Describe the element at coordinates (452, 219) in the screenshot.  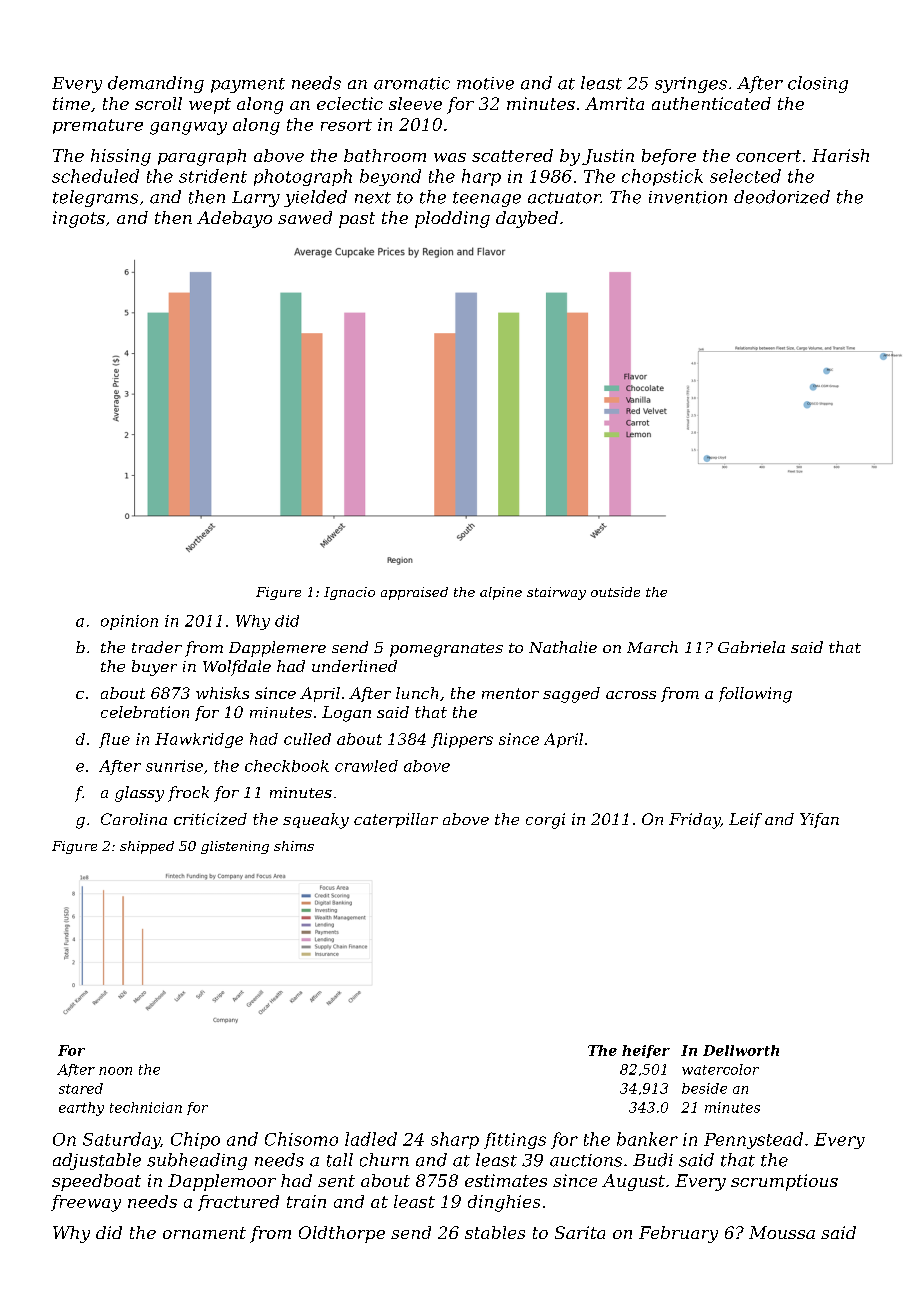
I see `plodding` at that location.
